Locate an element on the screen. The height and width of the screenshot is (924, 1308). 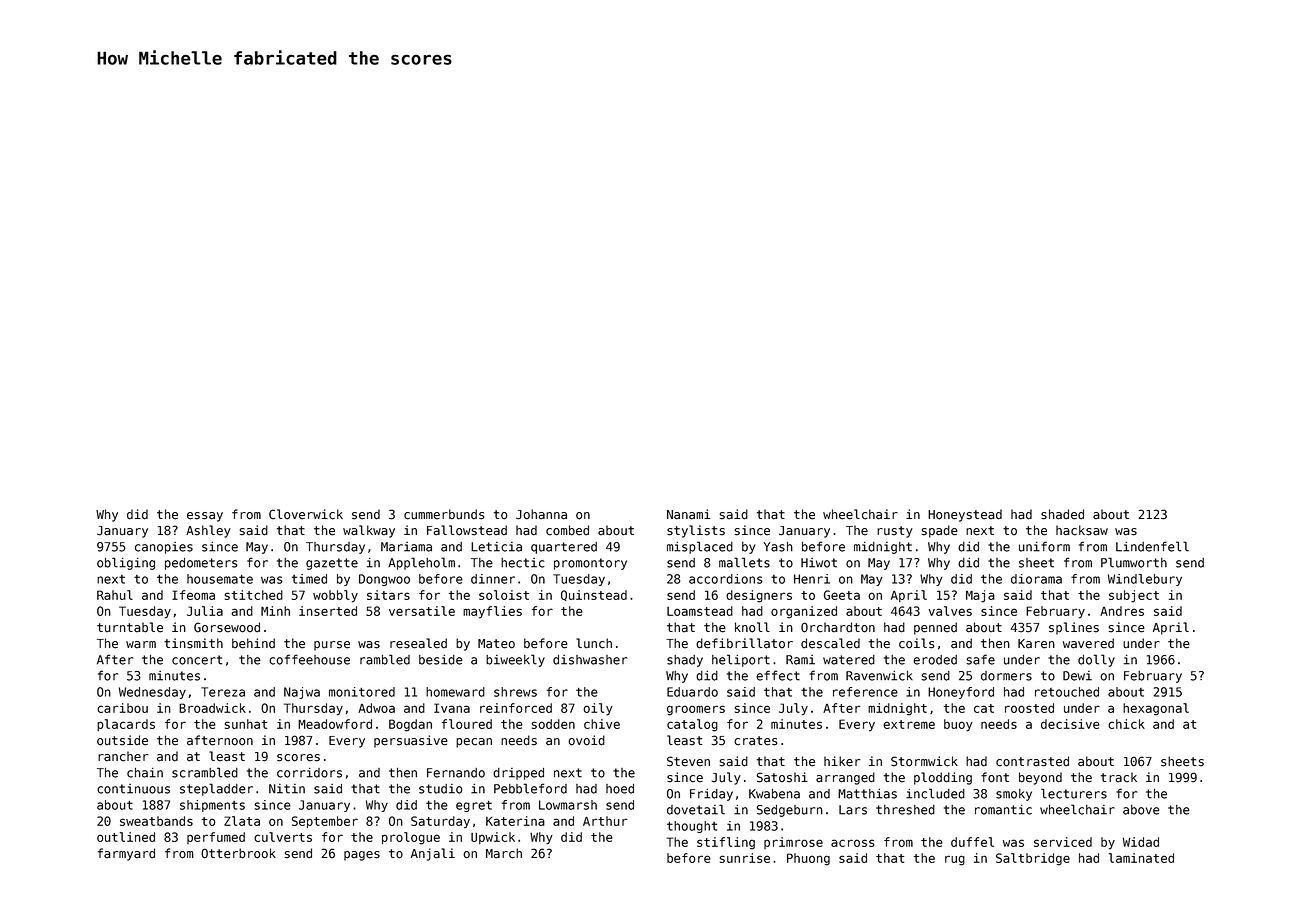
Mariama is located at coordinates (406, 547).
